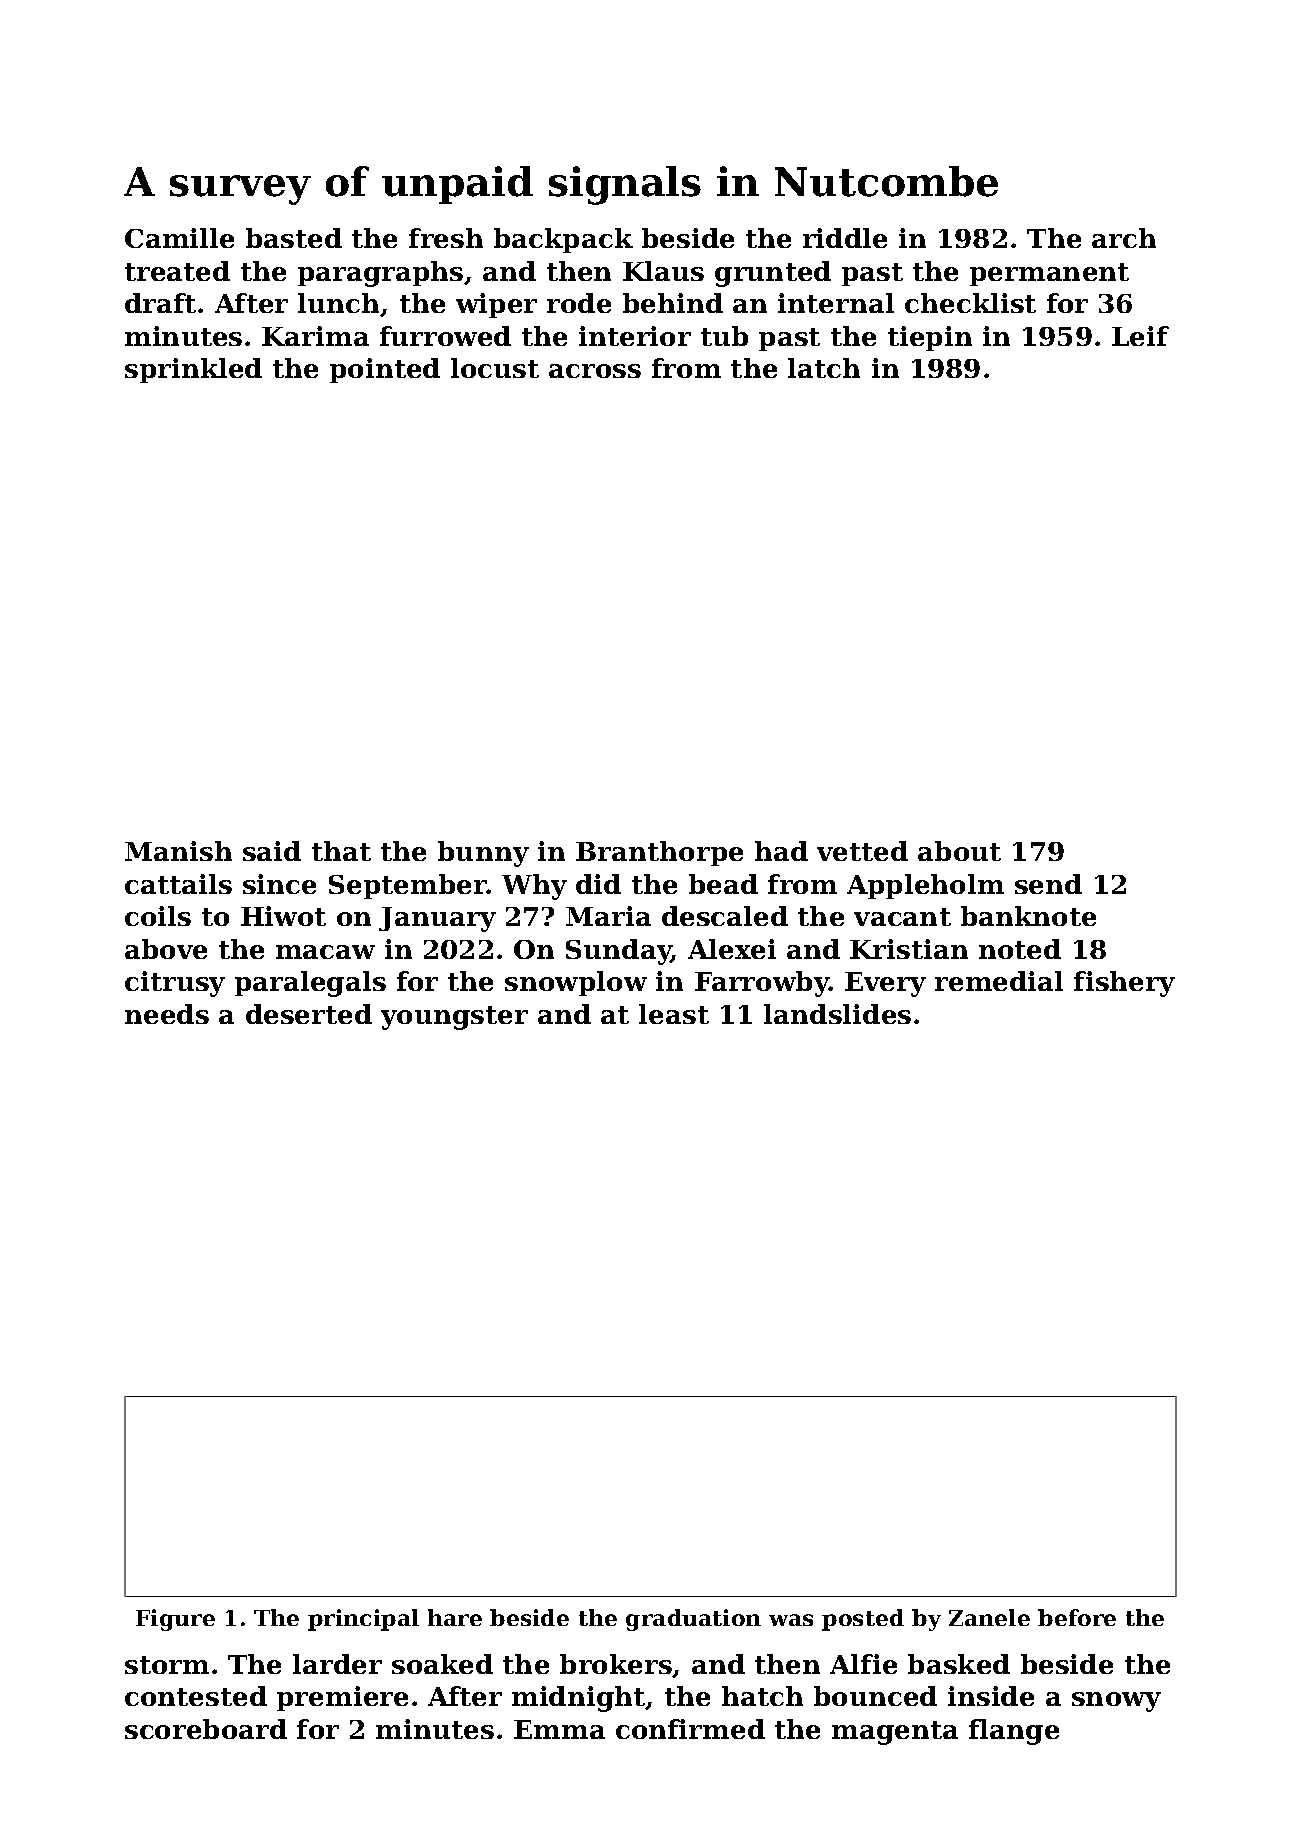 This page has height=1840, width=1301. What do you see at coordinates (1124, 984) in the page?
I see `fishery` at bounding box center [1124, 984].
